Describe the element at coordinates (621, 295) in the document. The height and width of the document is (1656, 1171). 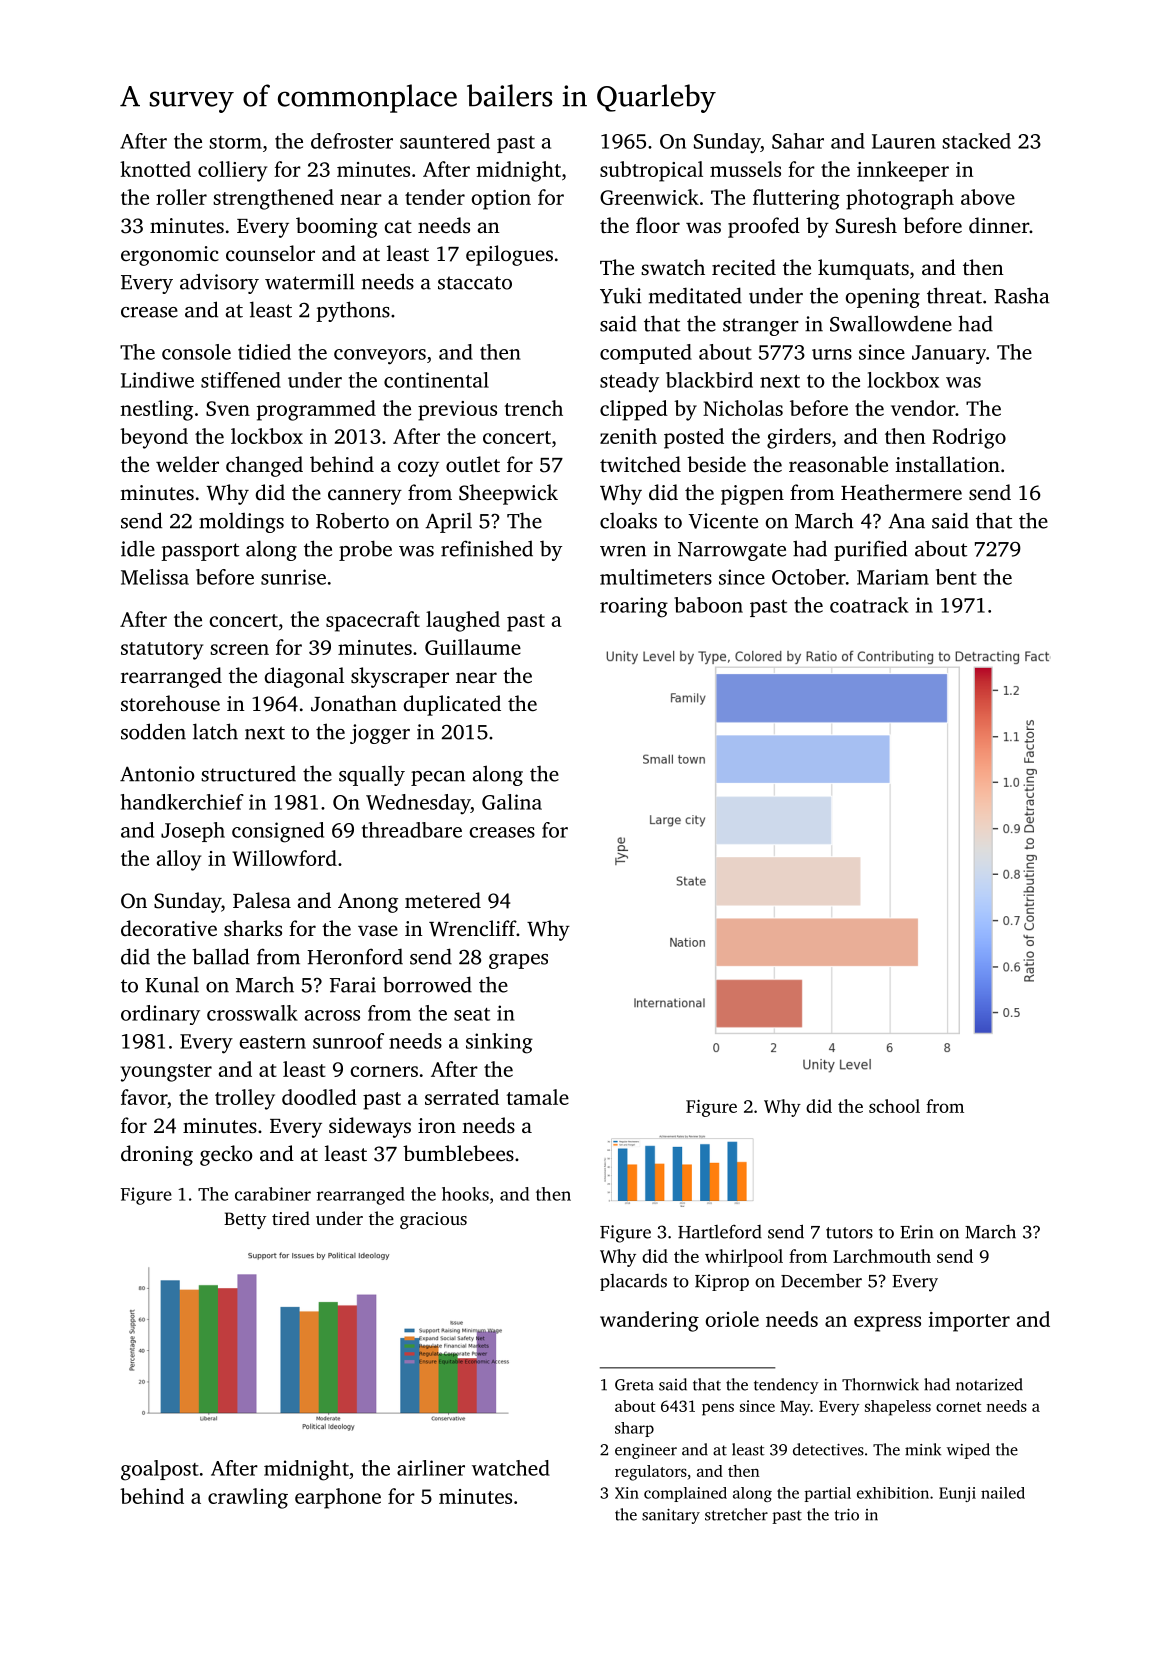
I see `Yuki` at that location.
